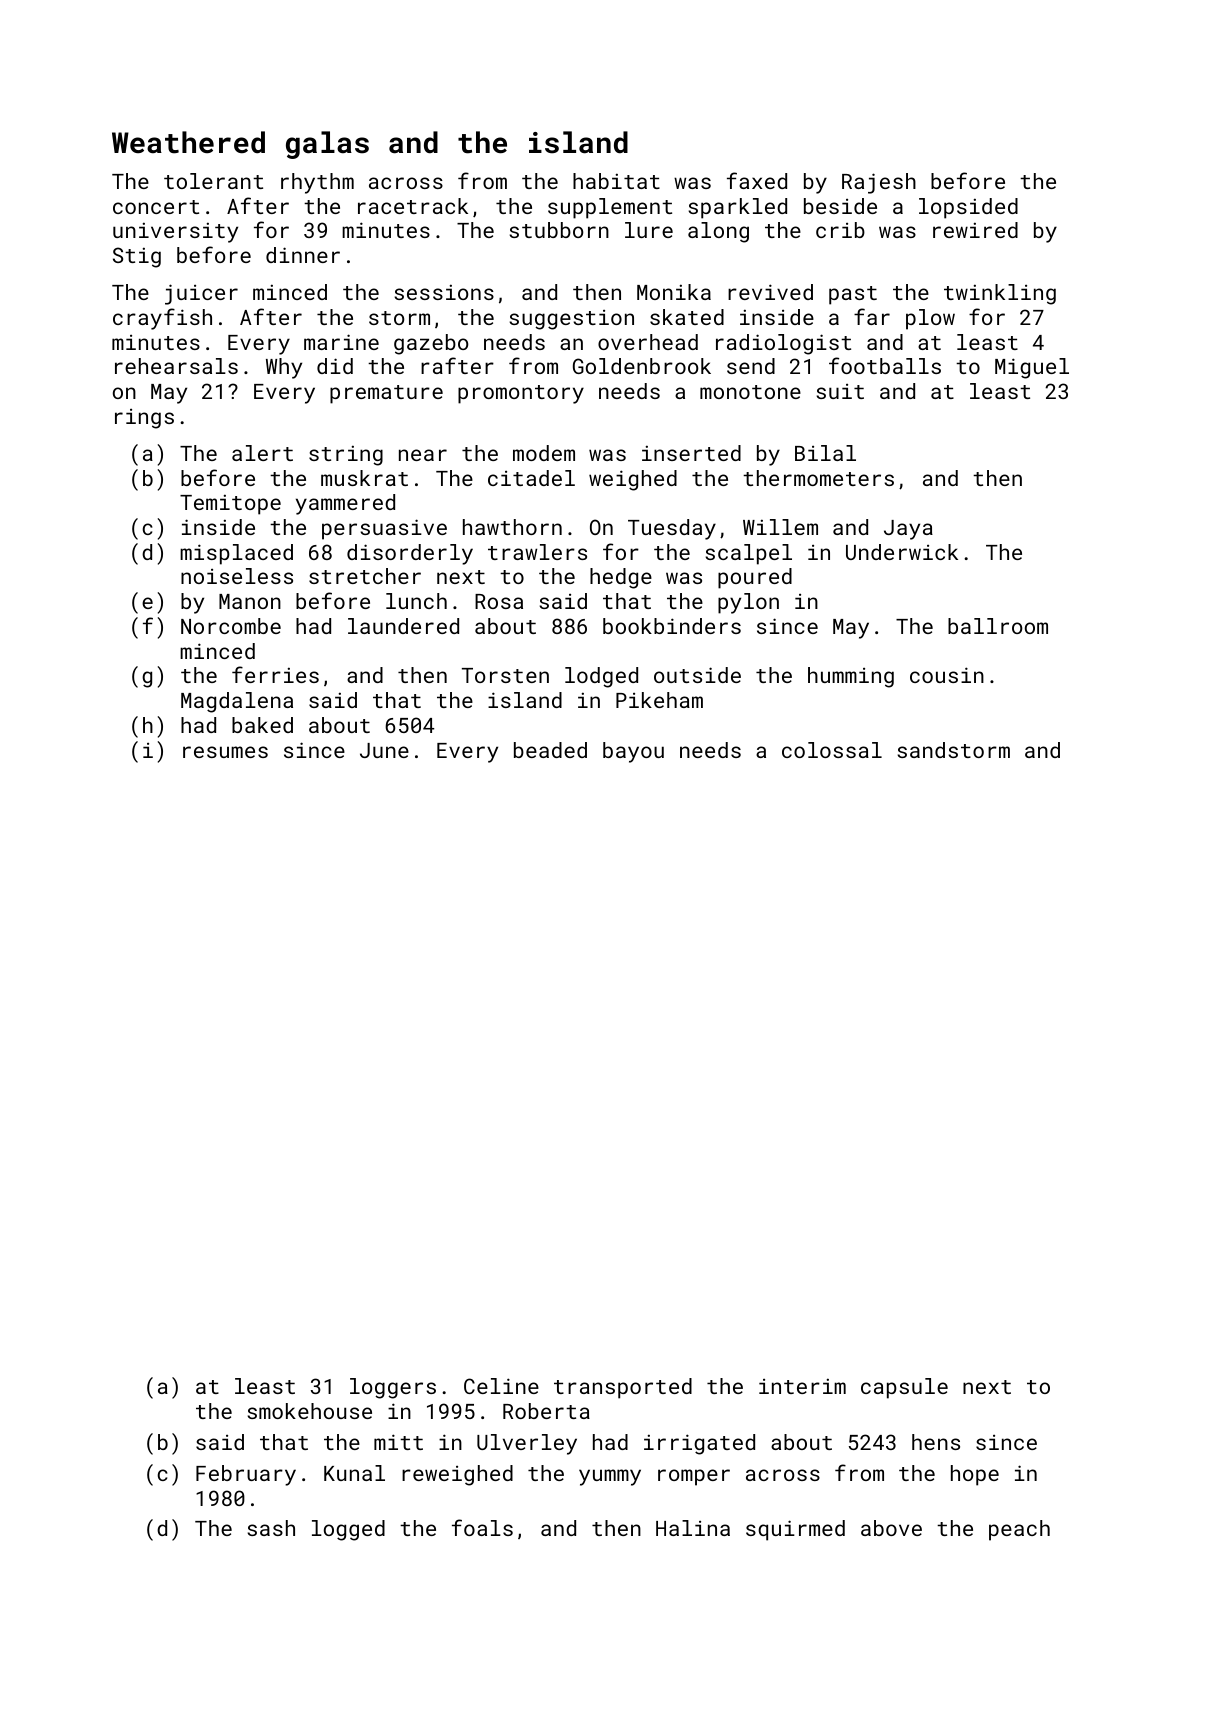 The image size is (1208, 1709). What do you see at coordinates (1000, 294) in the screenshot?
I see `twinkling` at bounding box center [1000, 294].
